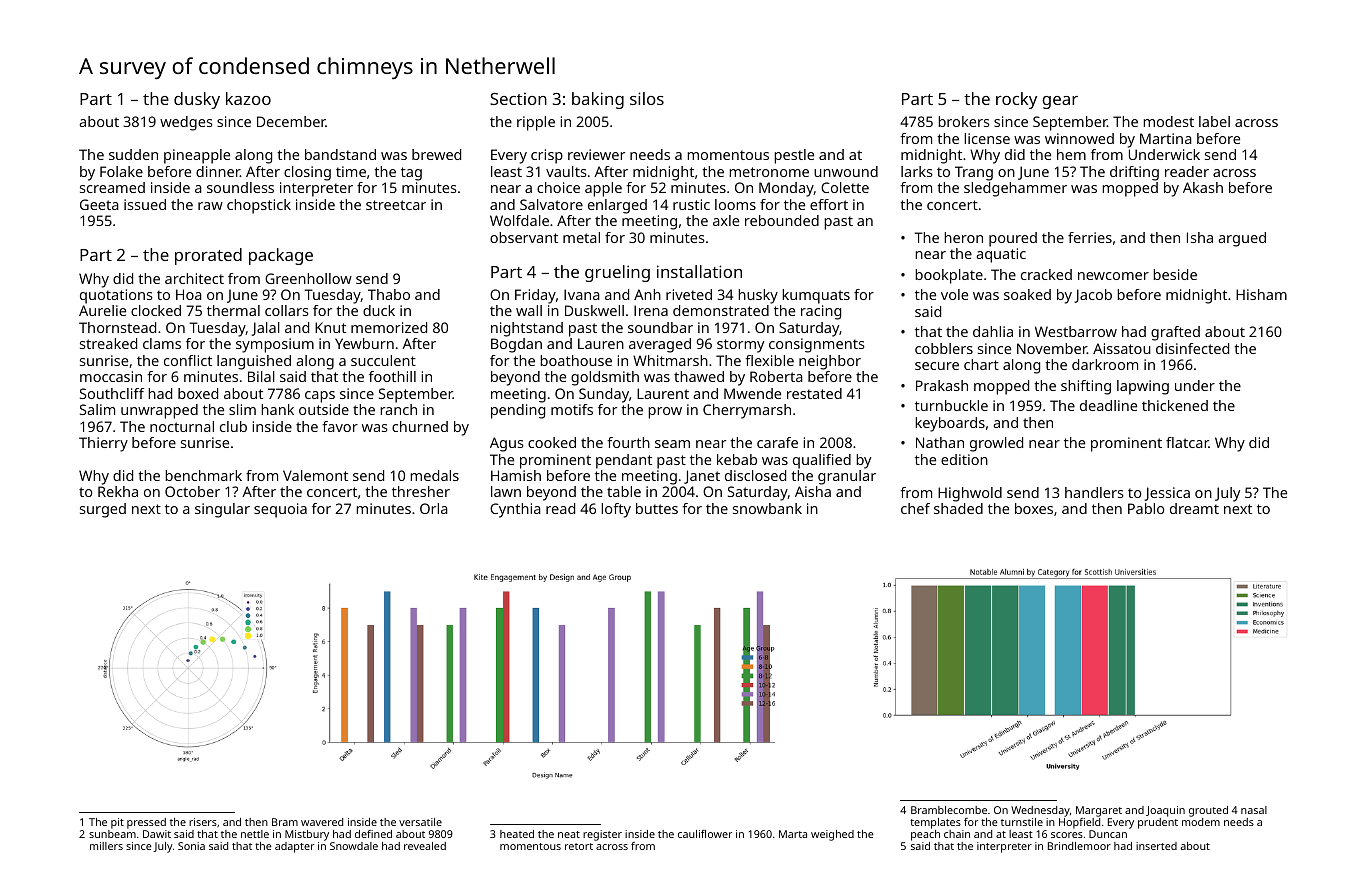 The image size is (1372, 887). I want to click on Sonia, so click(191, 846).
